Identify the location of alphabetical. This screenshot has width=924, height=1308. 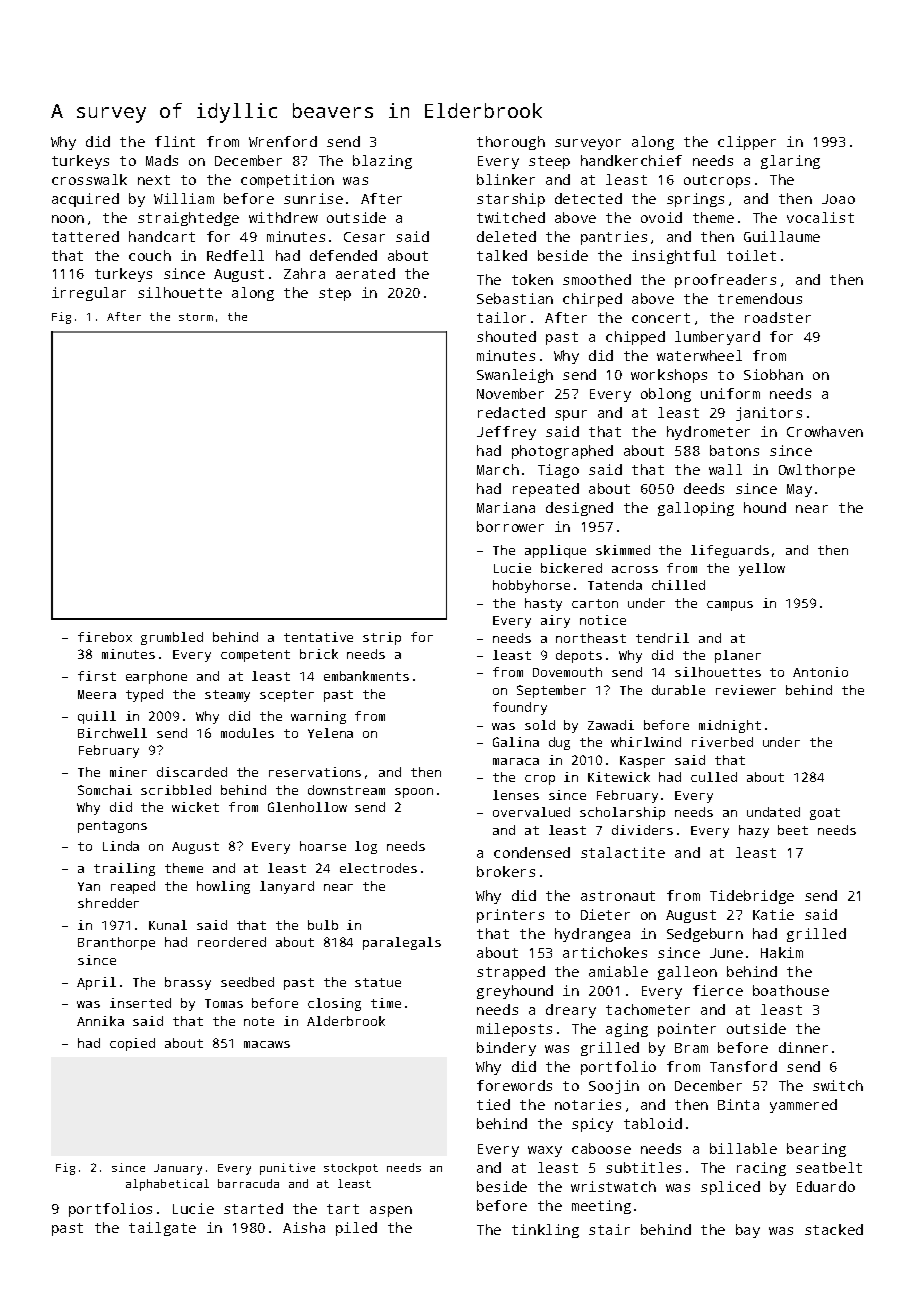
(167, 1185).
